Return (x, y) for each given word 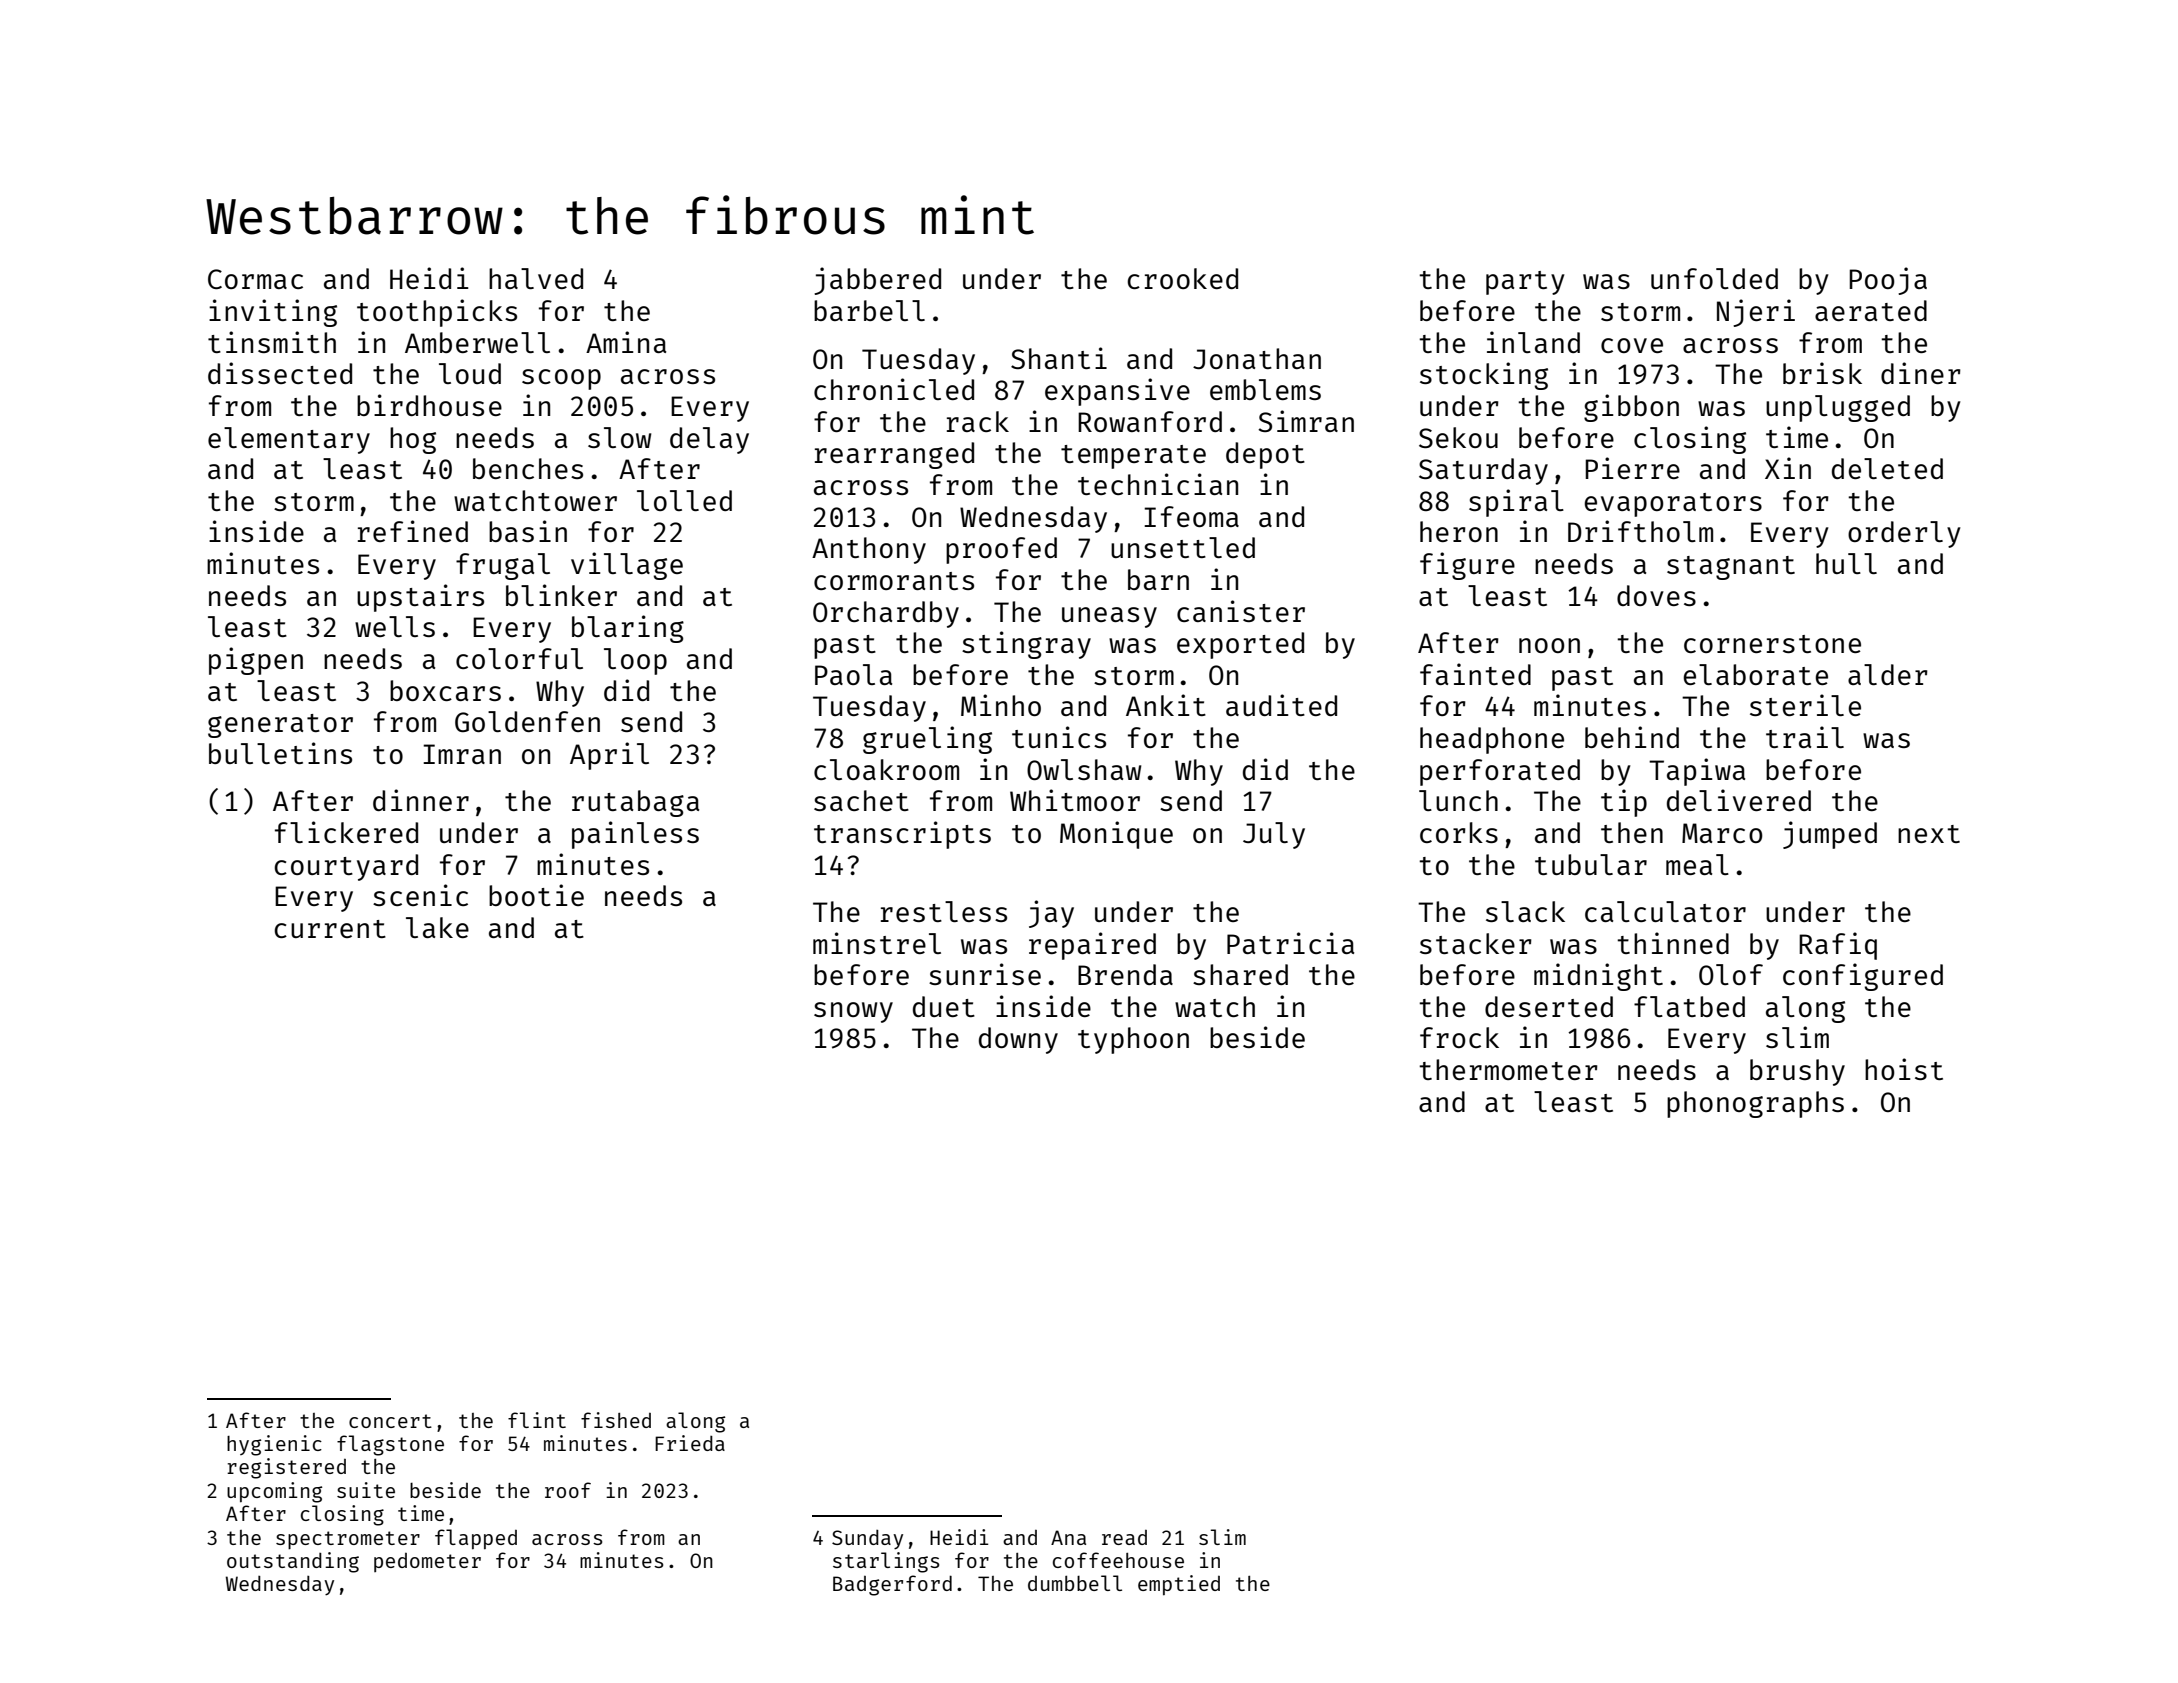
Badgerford (892, 1585)
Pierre (1633, 468)
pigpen (256, 661)
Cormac (255, 279)
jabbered (877, 281)
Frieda (690, 1443)
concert (390, 1421)
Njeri (1756, 313)
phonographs (1755, 1104)
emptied (1179, 1585)
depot (1265, 455)
